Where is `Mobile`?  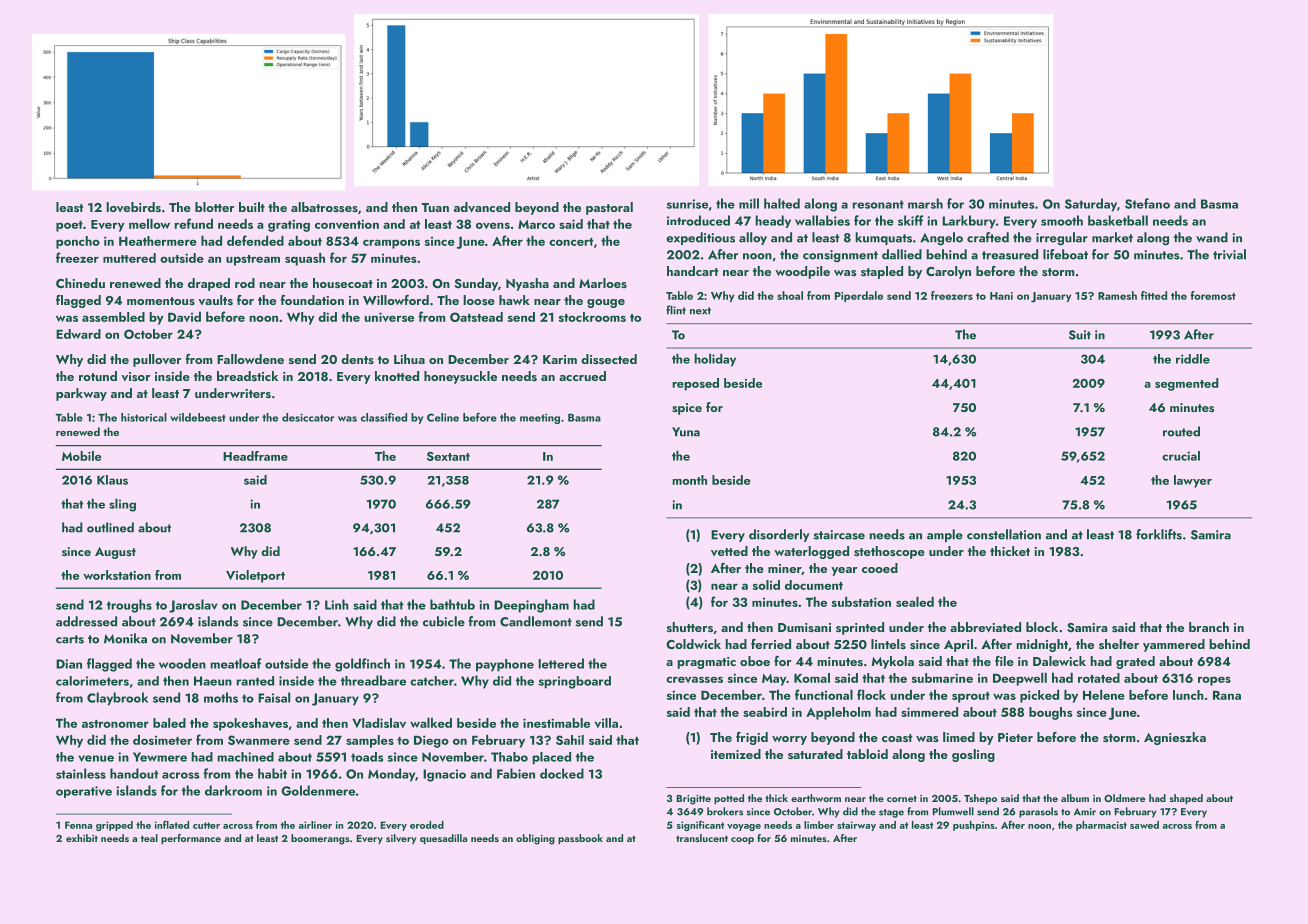
Mobile is located at coordinates (81, 456).
